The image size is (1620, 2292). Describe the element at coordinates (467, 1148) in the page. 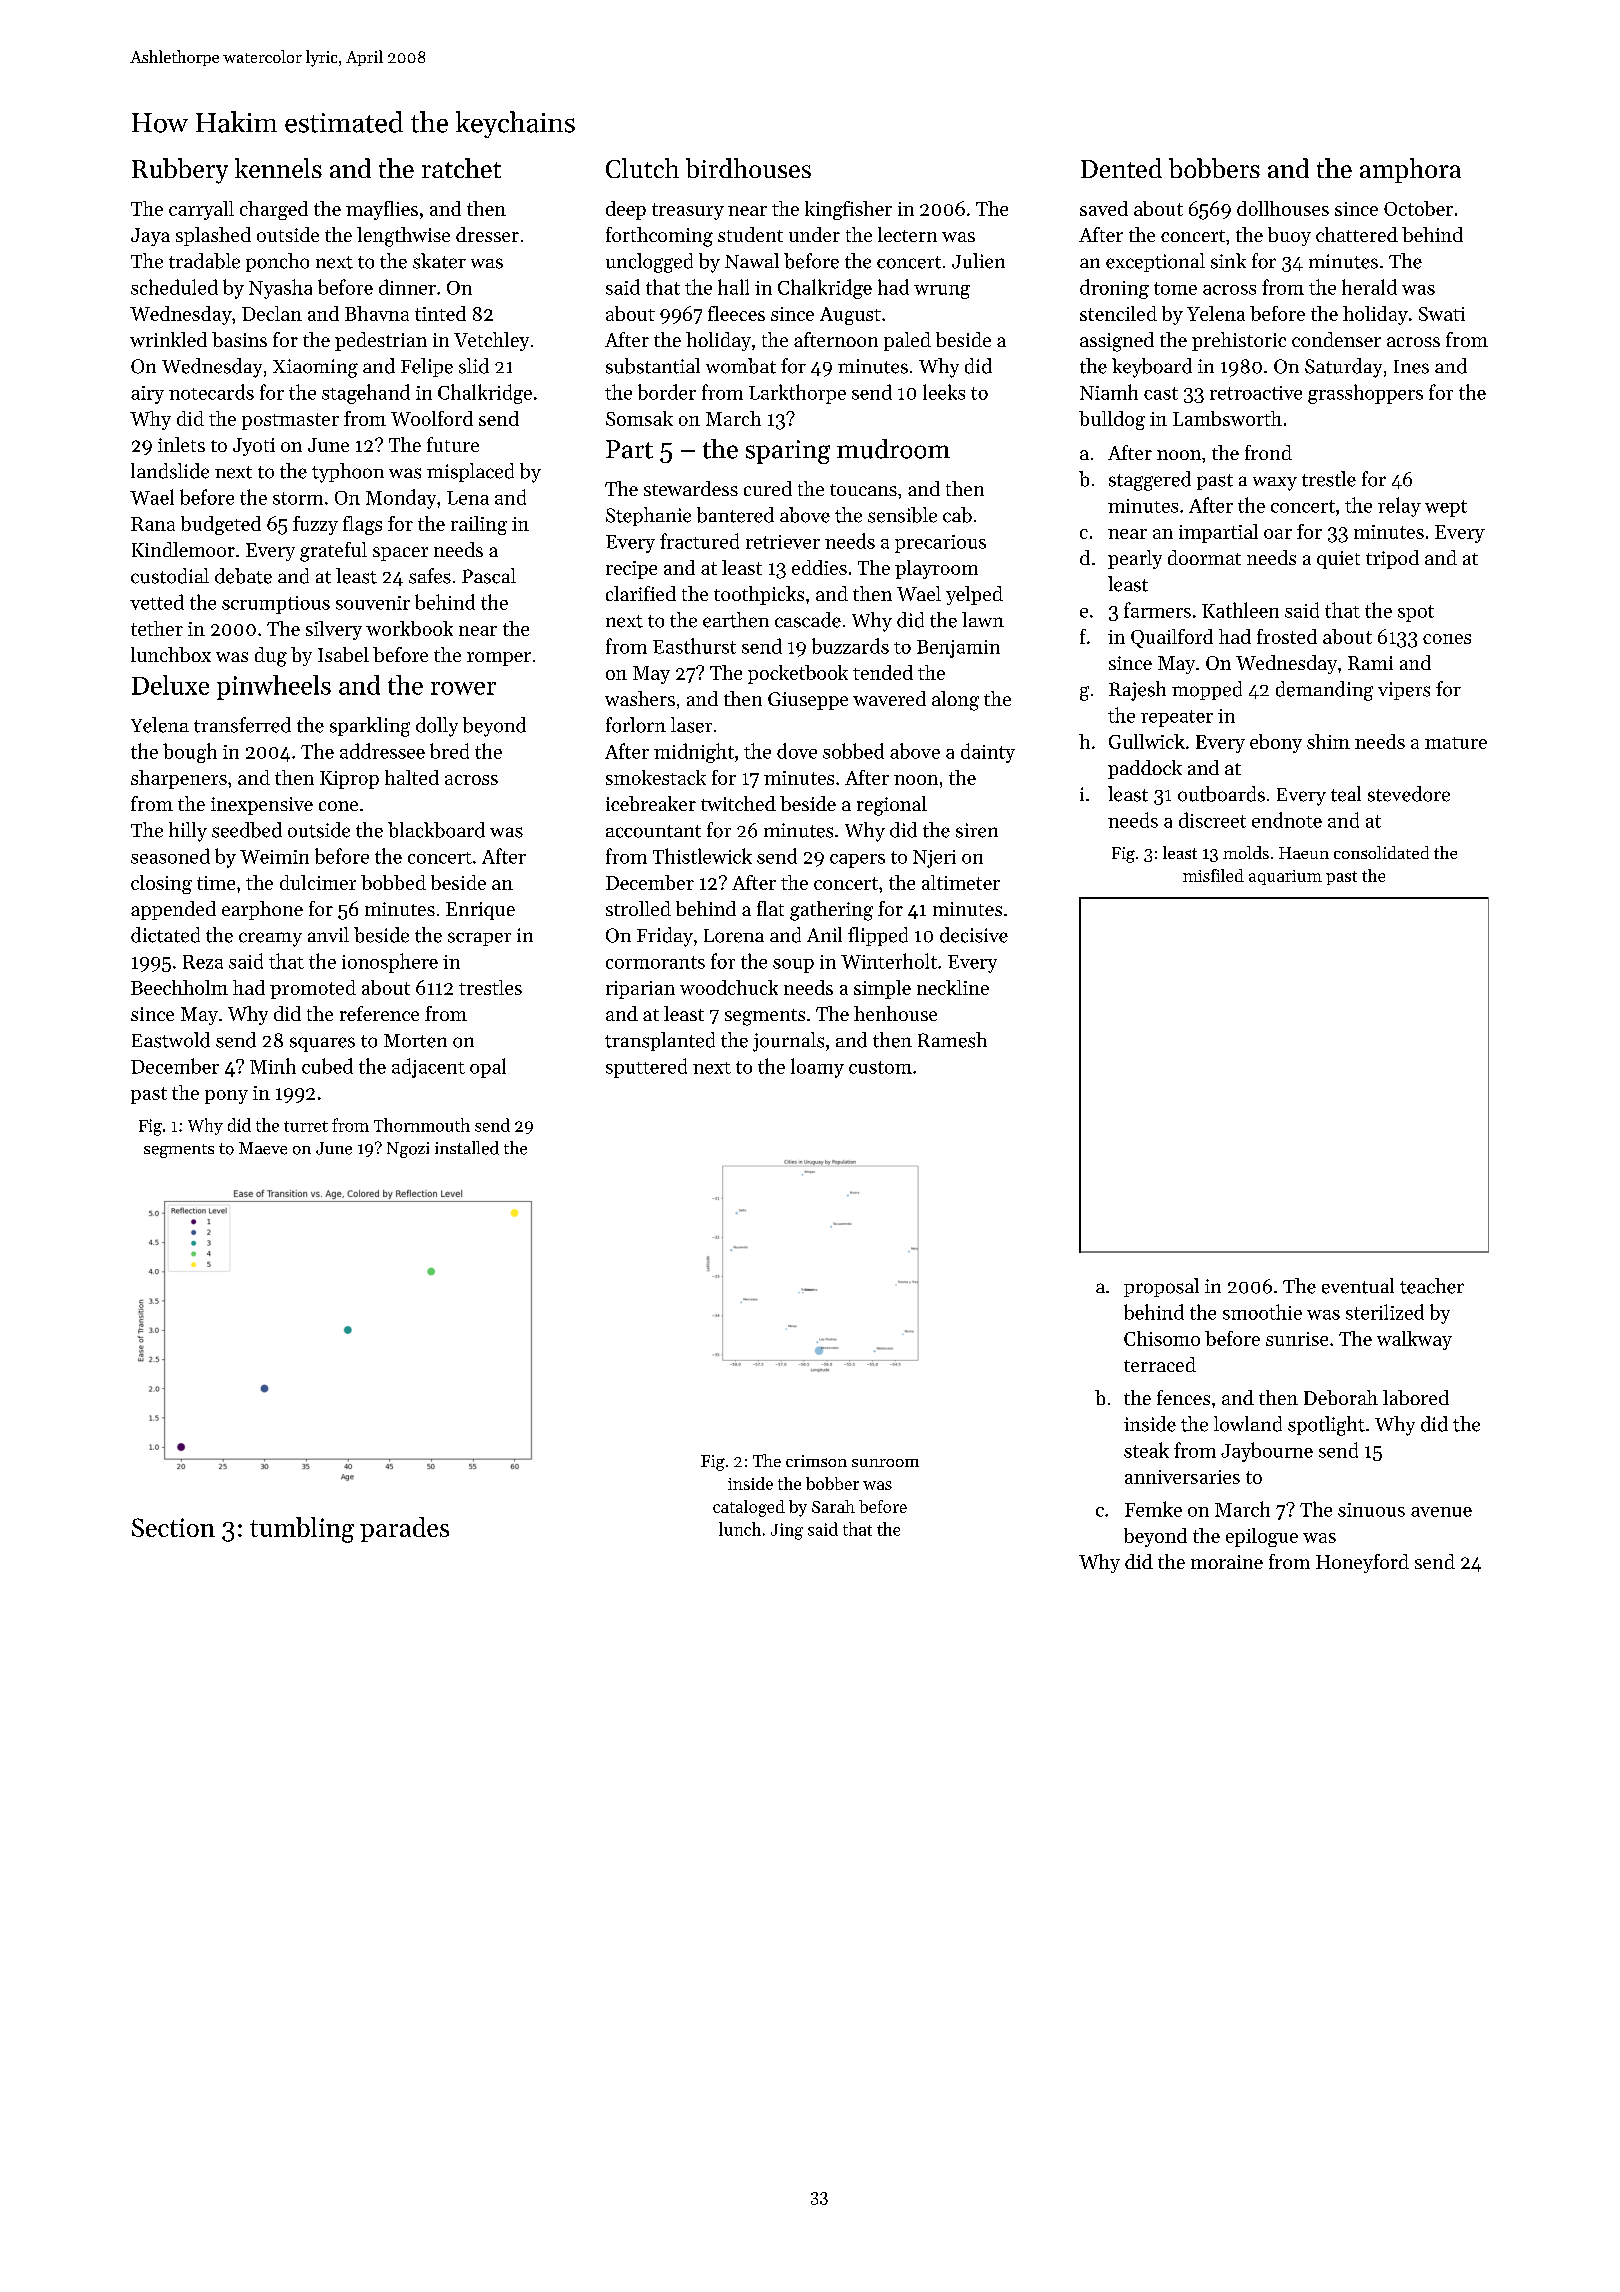

I see `installed` at that location.
